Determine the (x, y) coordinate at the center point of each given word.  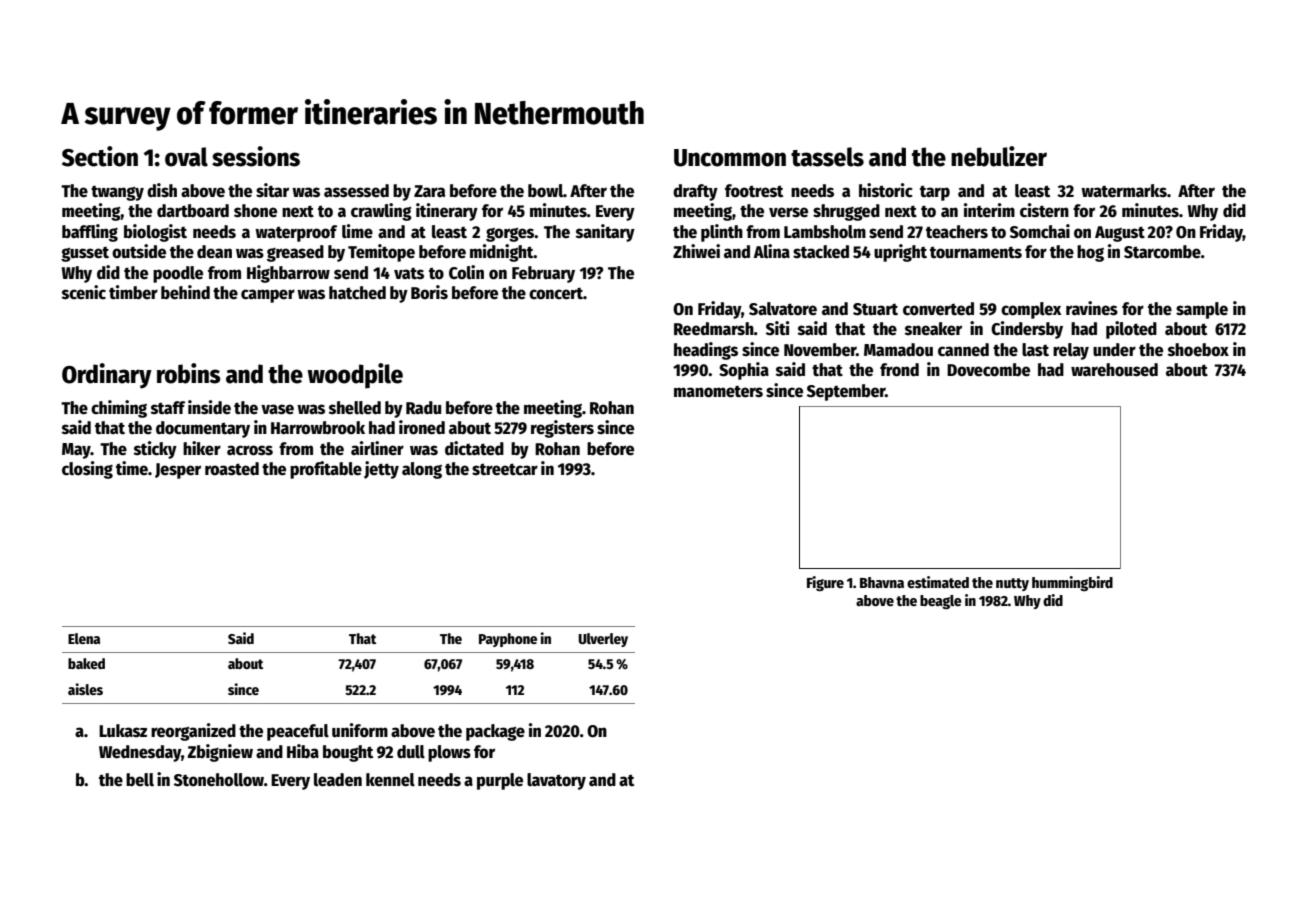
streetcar (505, 469)
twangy (117, 193)
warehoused (1114, 370)
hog (1090, 253)
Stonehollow (219, 780)
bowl (545, 191)
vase (277, 409)
